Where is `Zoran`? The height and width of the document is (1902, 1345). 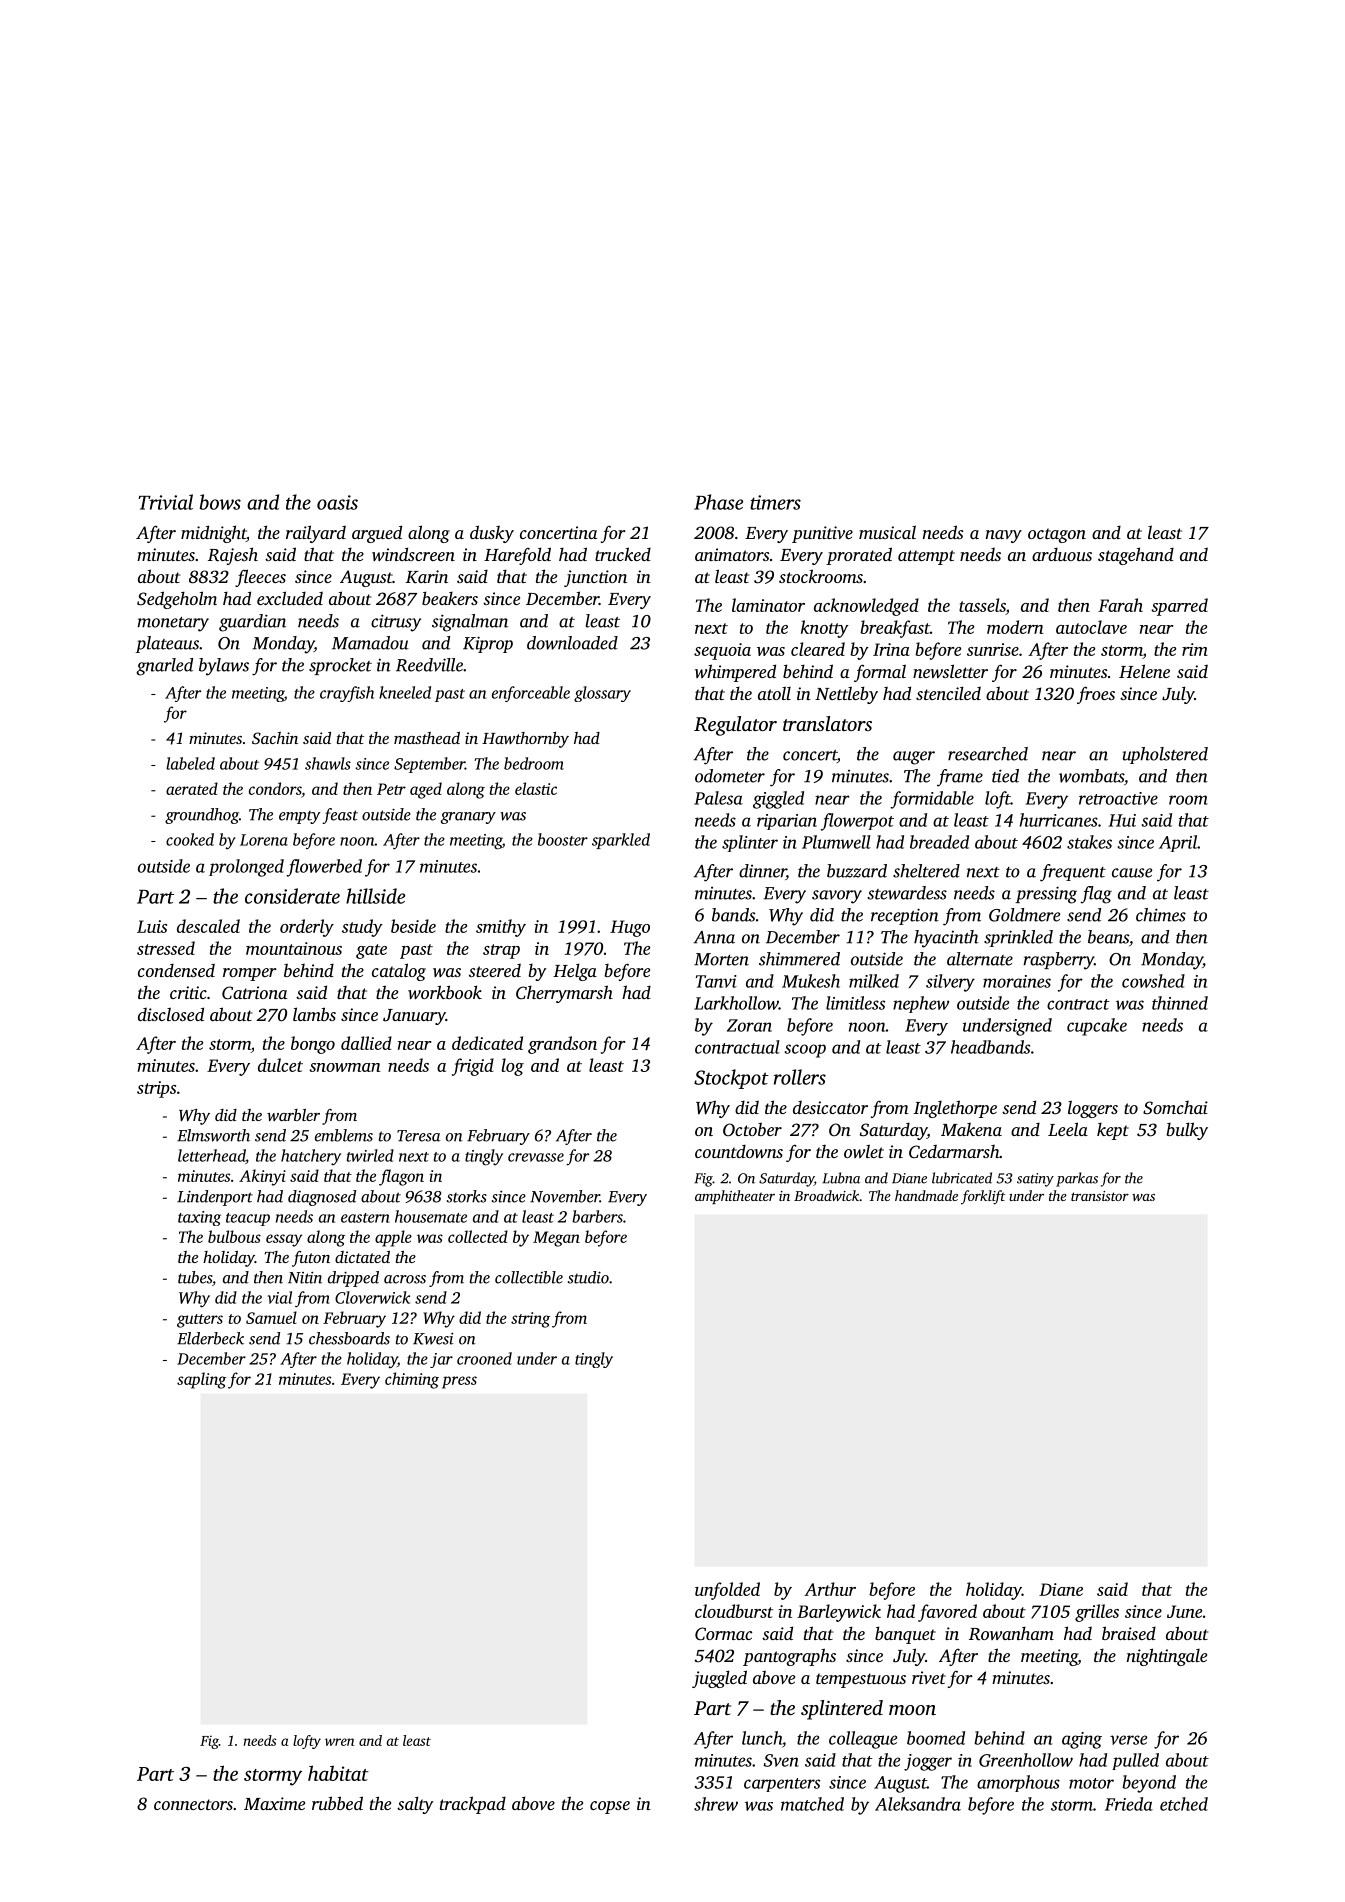
Zoran is located at coordinates (749, 1025).
